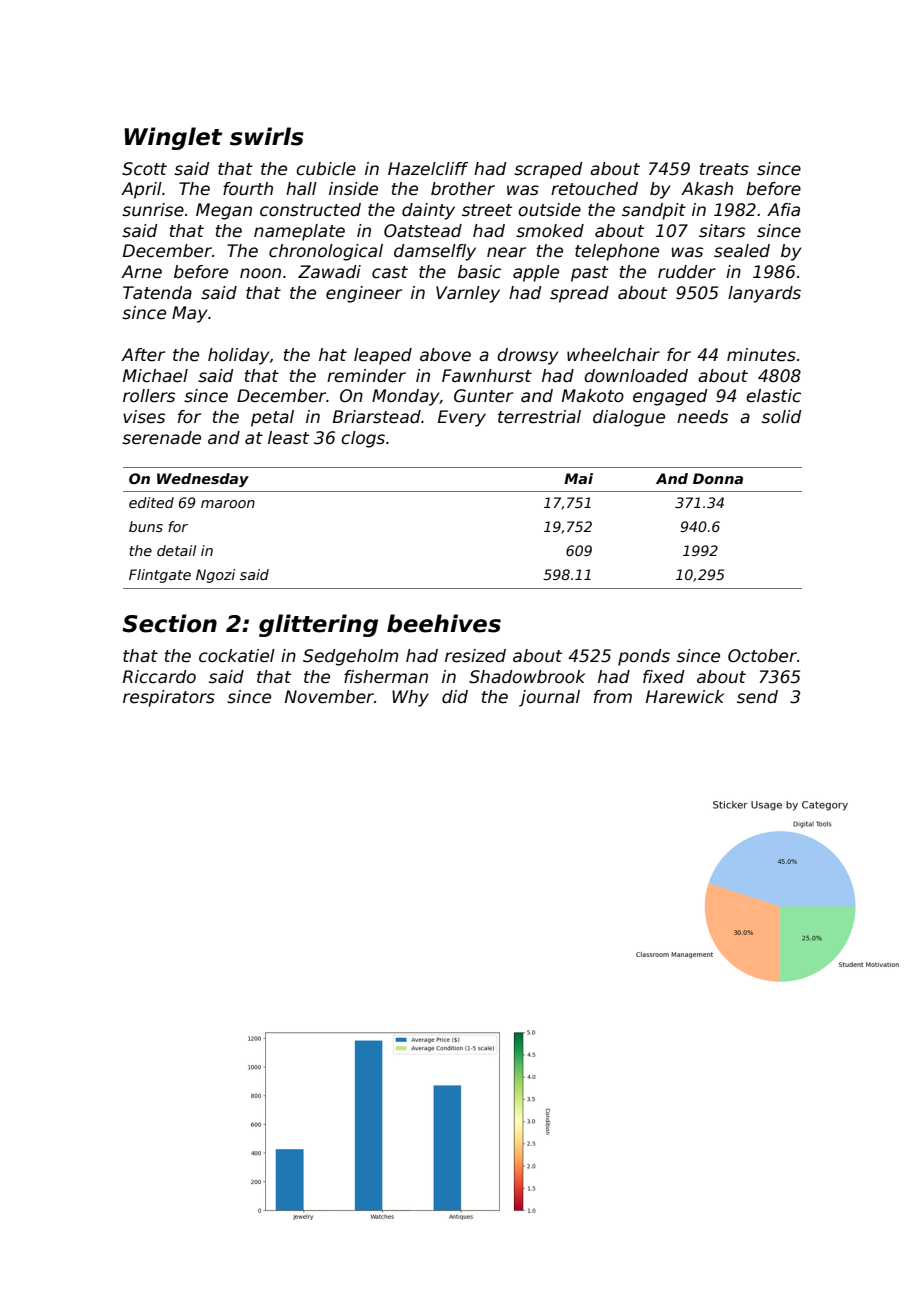 The width and height of the image is (924, 1308). Describe the element at coordinates (390, 272) in the image. I see `cast` at that location.
